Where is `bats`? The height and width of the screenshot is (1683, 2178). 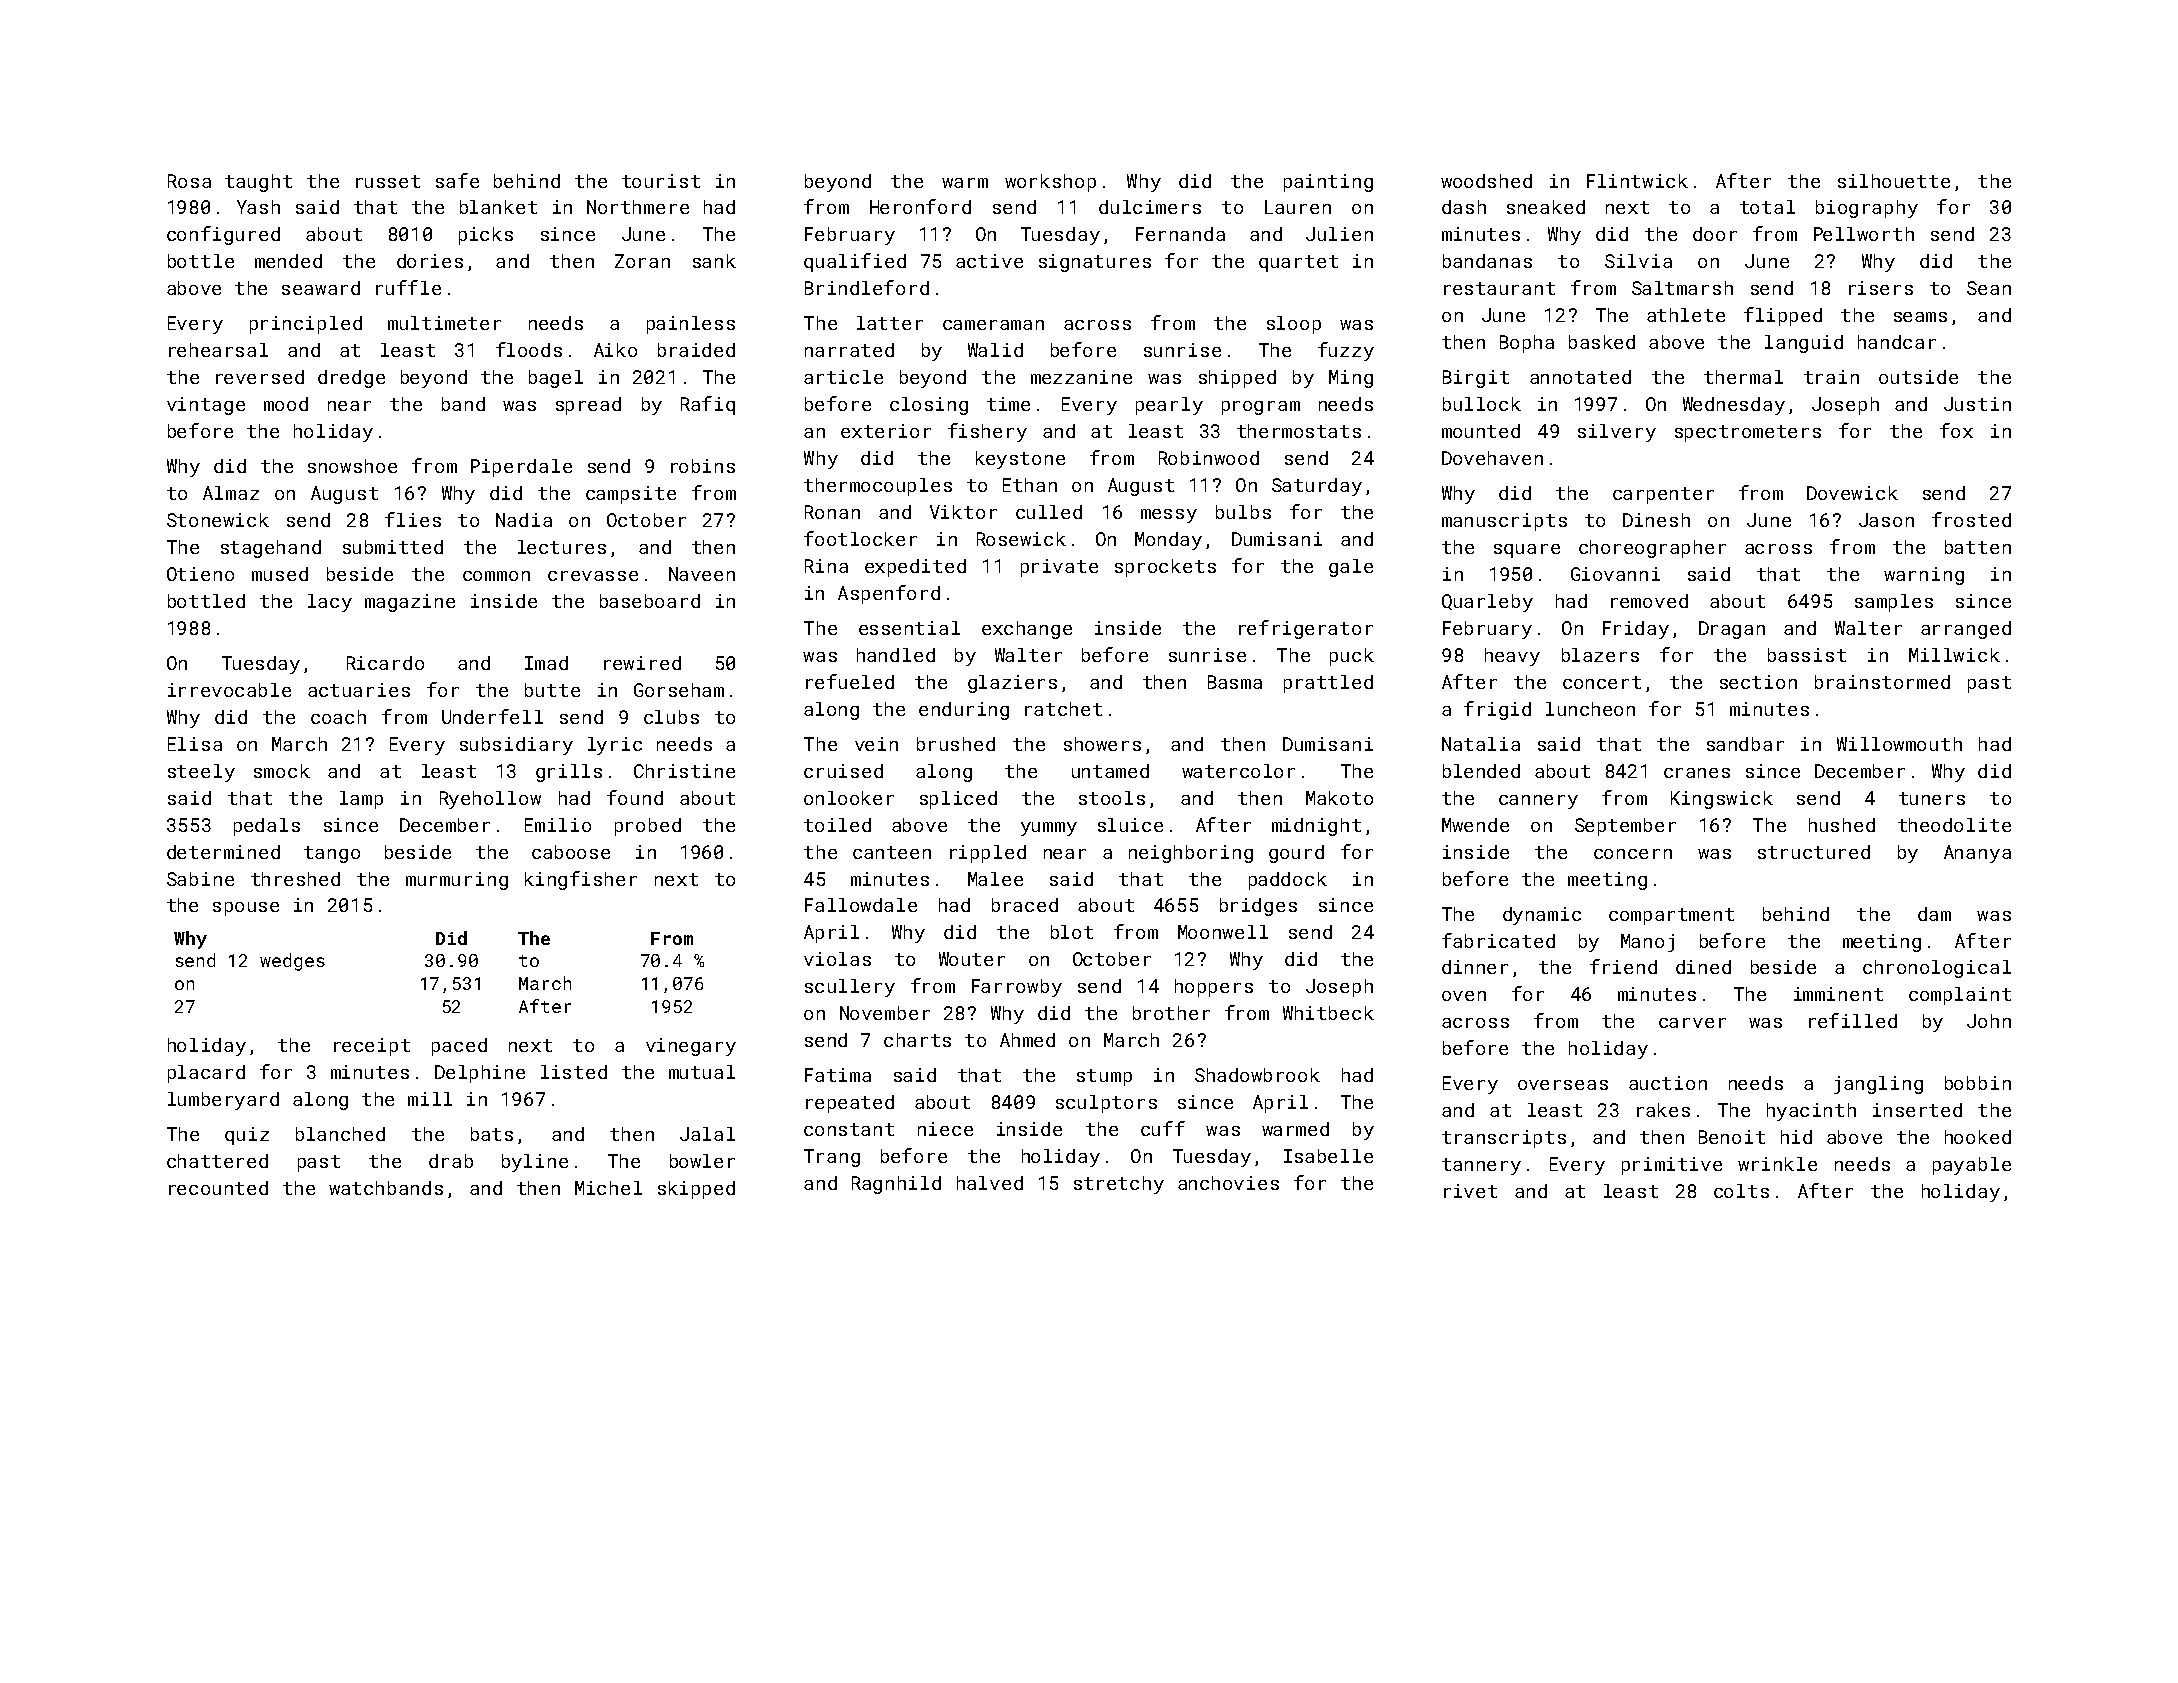 bats is located at coordinates (492, 1134).
